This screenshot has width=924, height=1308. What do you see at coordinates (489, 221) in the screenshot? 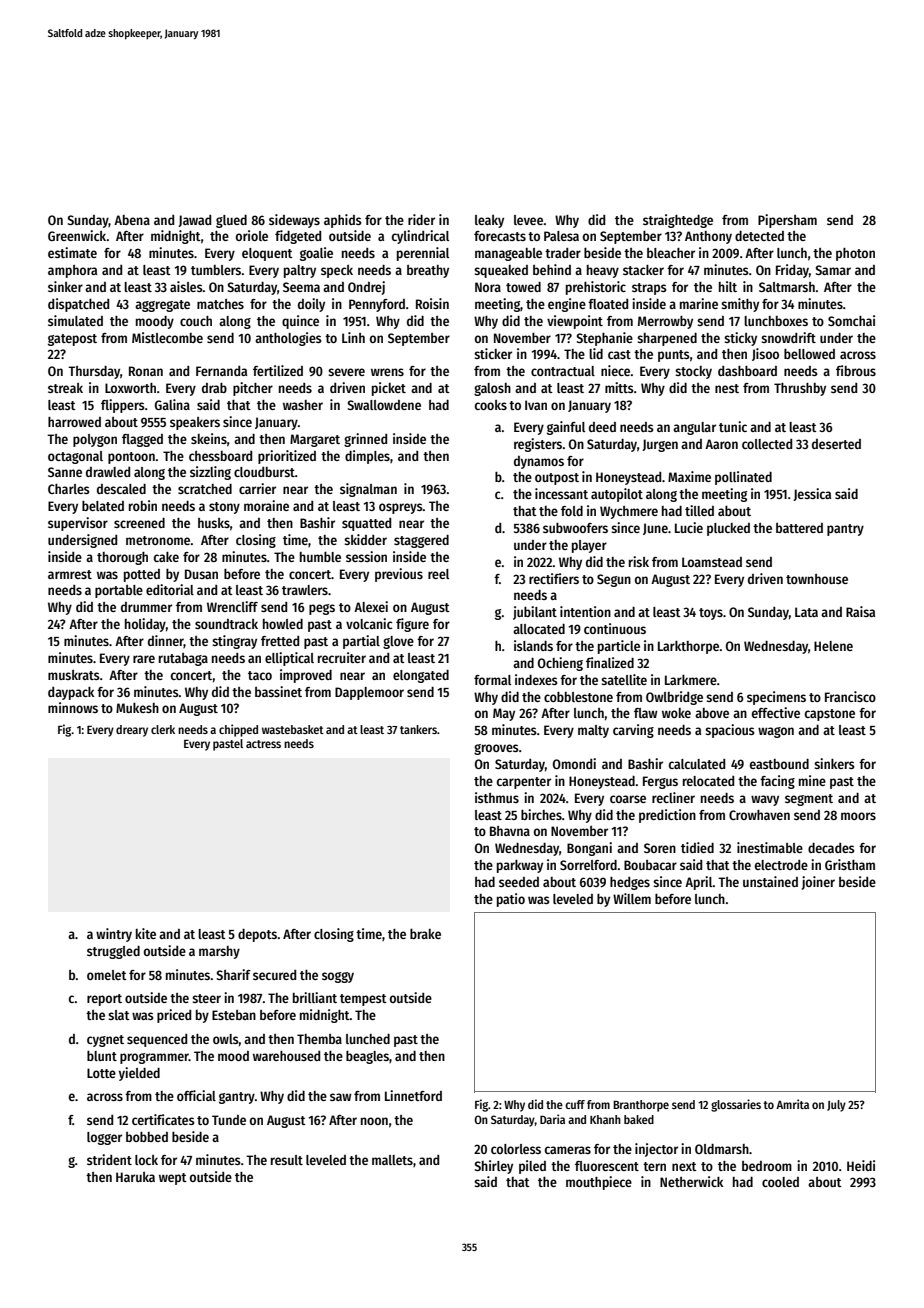
I see `leaky` at bounding box center [489, 221].
